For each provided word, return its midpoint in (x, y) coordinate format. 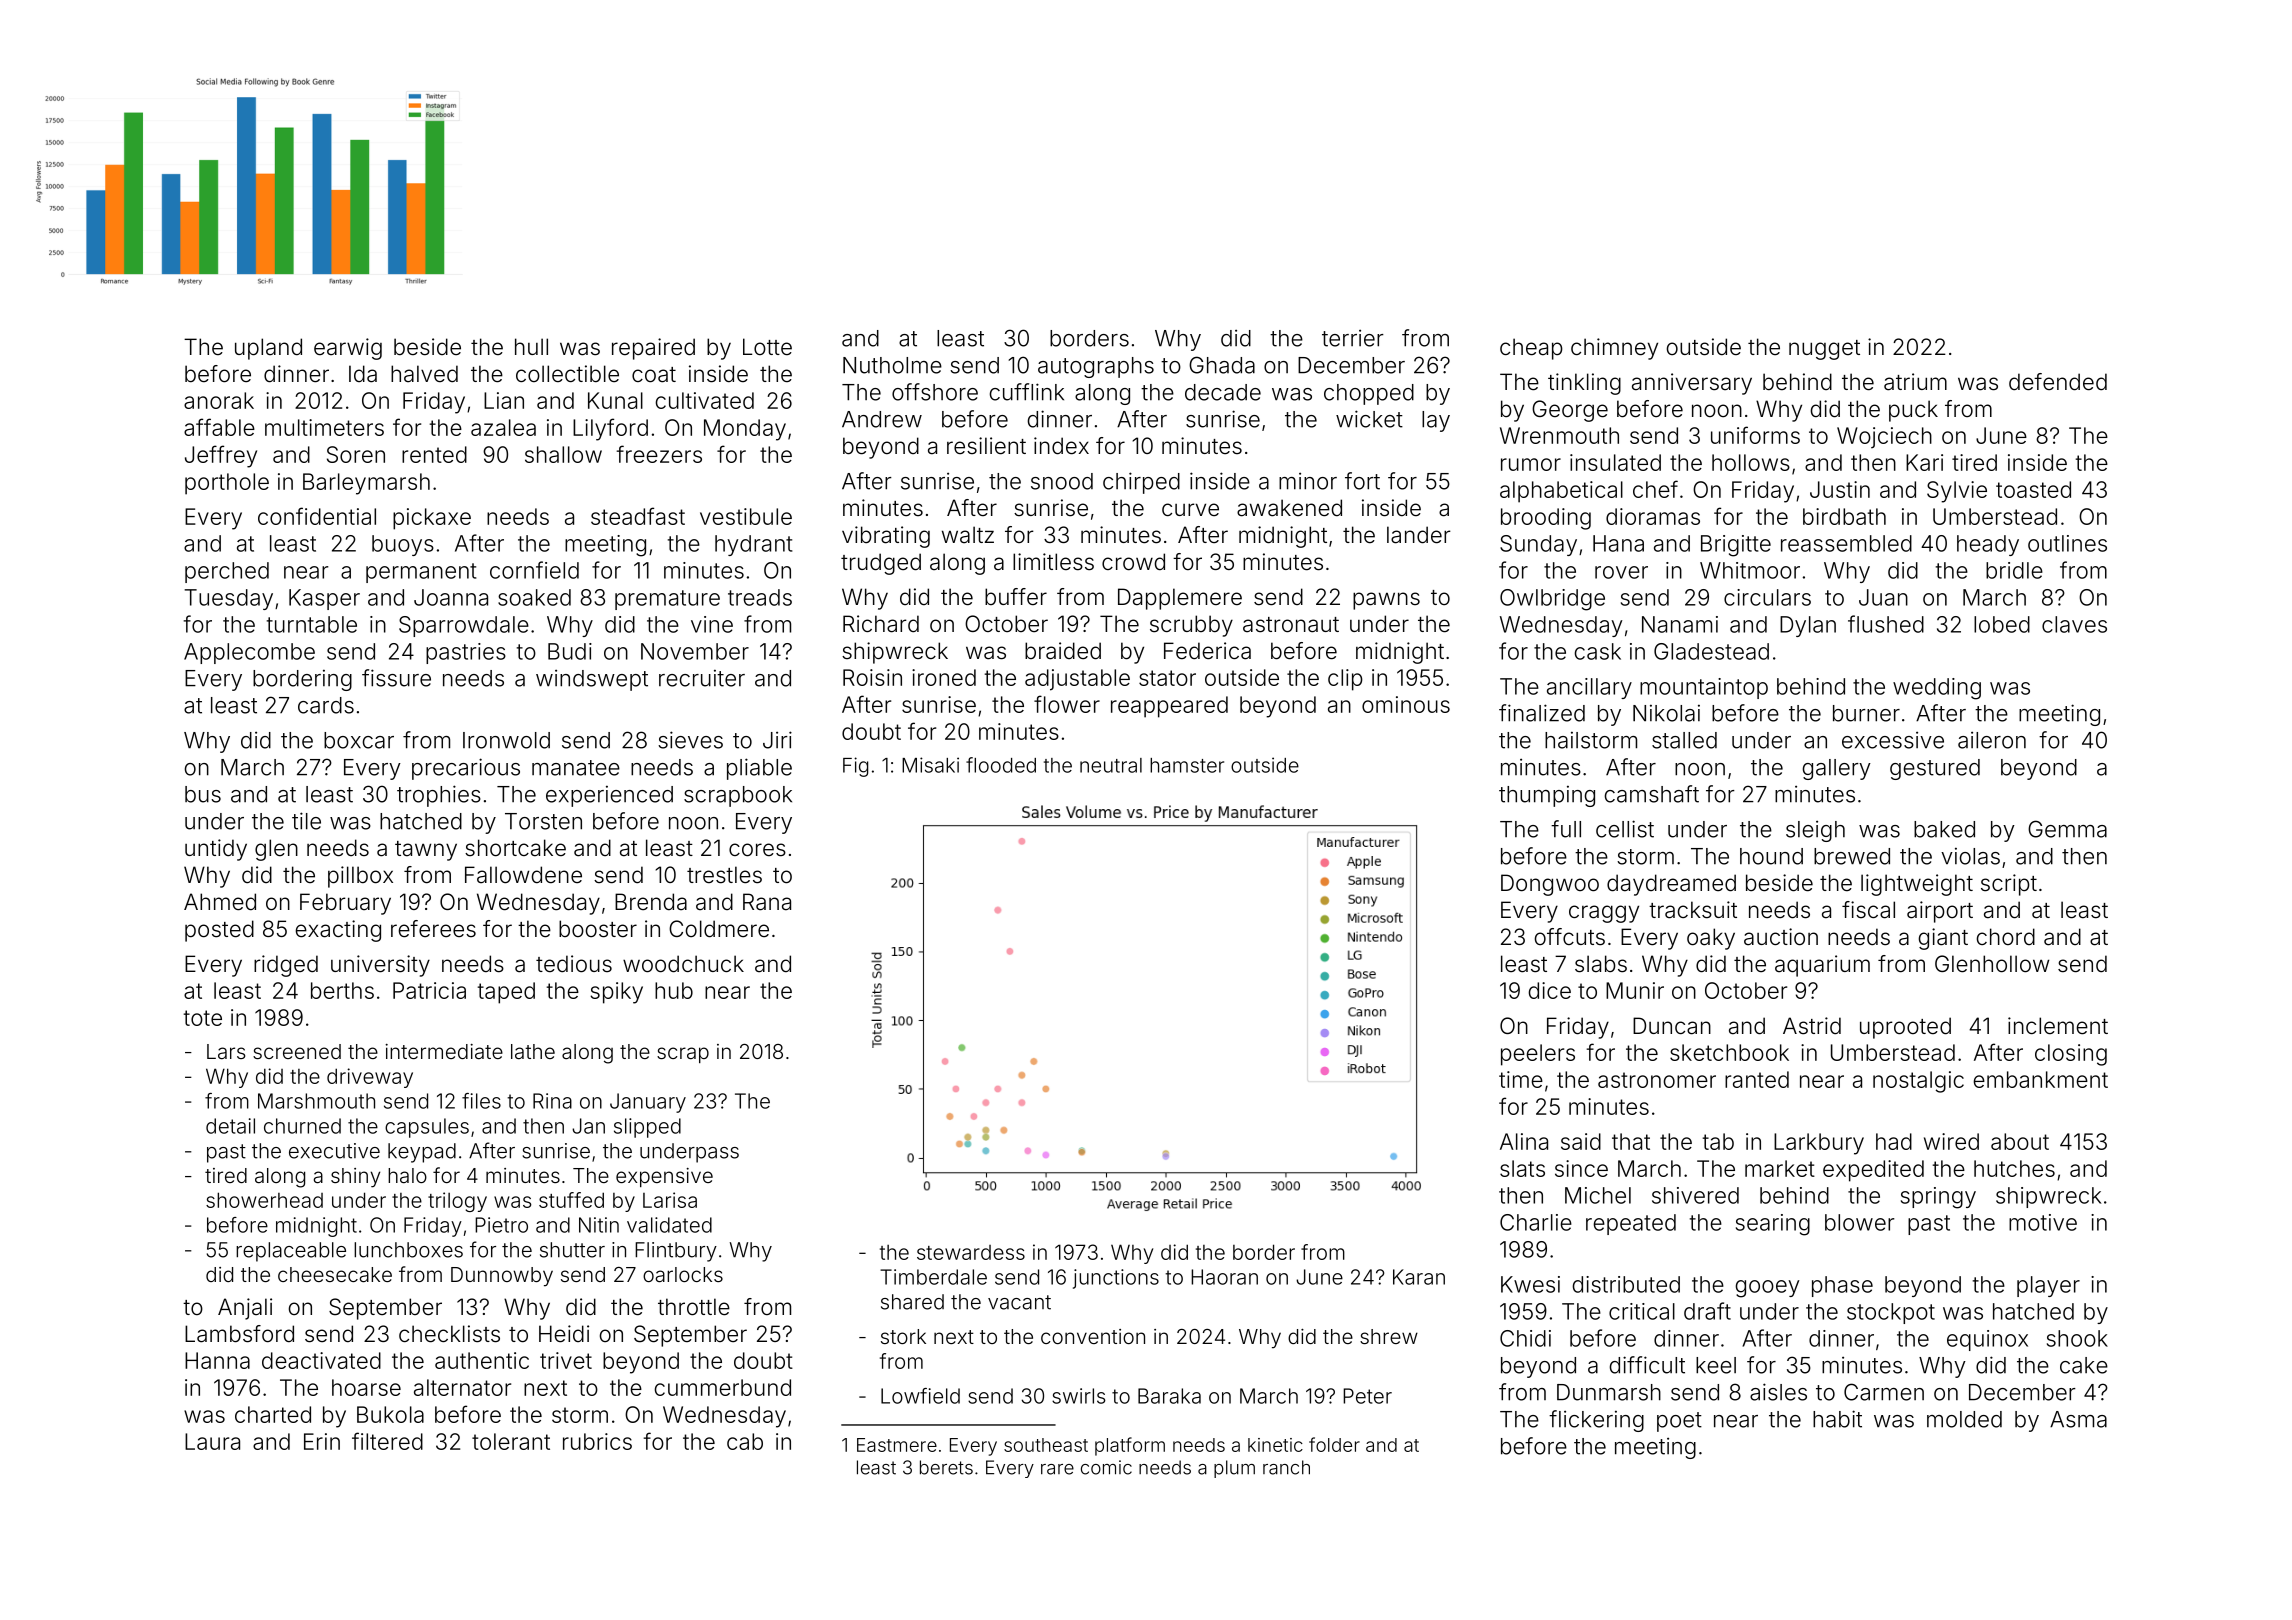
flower (1067, 704)
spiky (616, 993)
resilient (986, 446)
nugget (1824, 350)
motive (2043, 1222)
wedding (1937, 689)
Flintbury (676, 1252)
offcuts (1570, 937)
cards (326, 705)
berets (946, 1467)
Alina (1524, 1141)
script (2009, 885)
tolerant (511, 1441)
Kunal (615, 400)
